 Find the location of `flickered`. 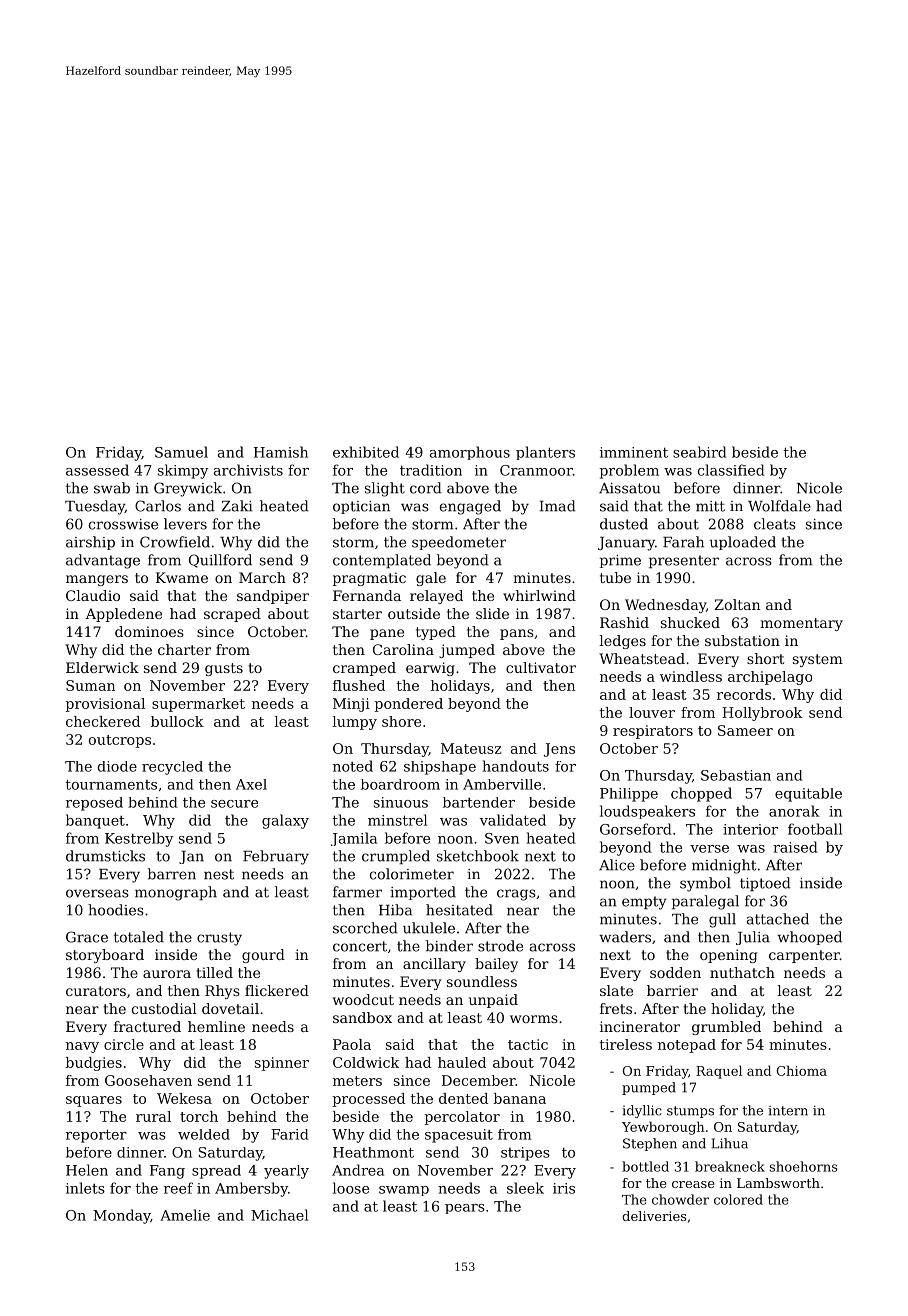

flickered is located at coordinates (277, 990).
